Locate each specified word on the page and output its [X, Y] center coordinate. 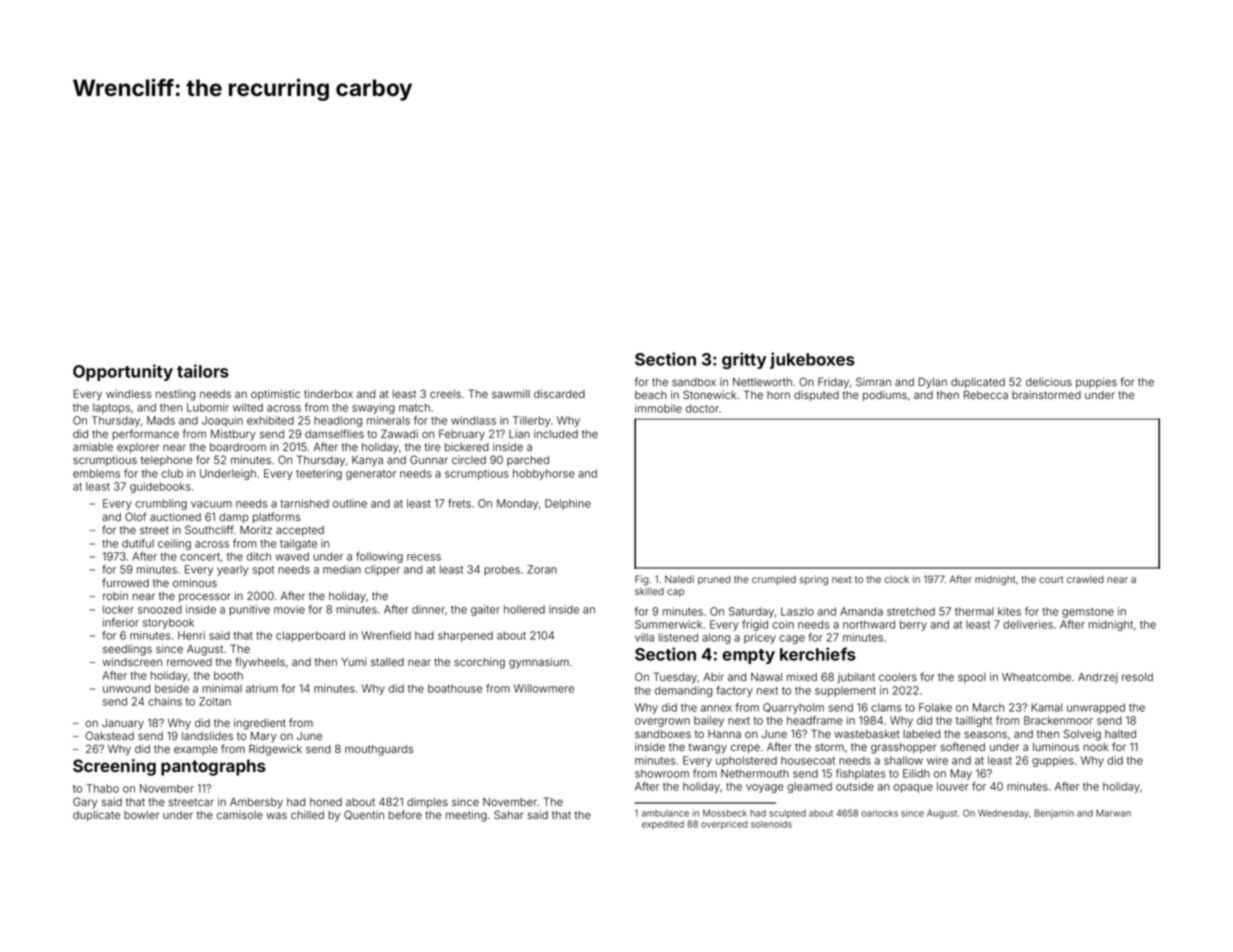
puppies [1096, 382]
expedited [663, 824]
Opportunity [123, 372]
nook [1096, 747]
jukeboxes [812, 360]
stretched [911, 611]
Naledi [679, 579]
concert [200, 557]
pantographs [213, 767]
